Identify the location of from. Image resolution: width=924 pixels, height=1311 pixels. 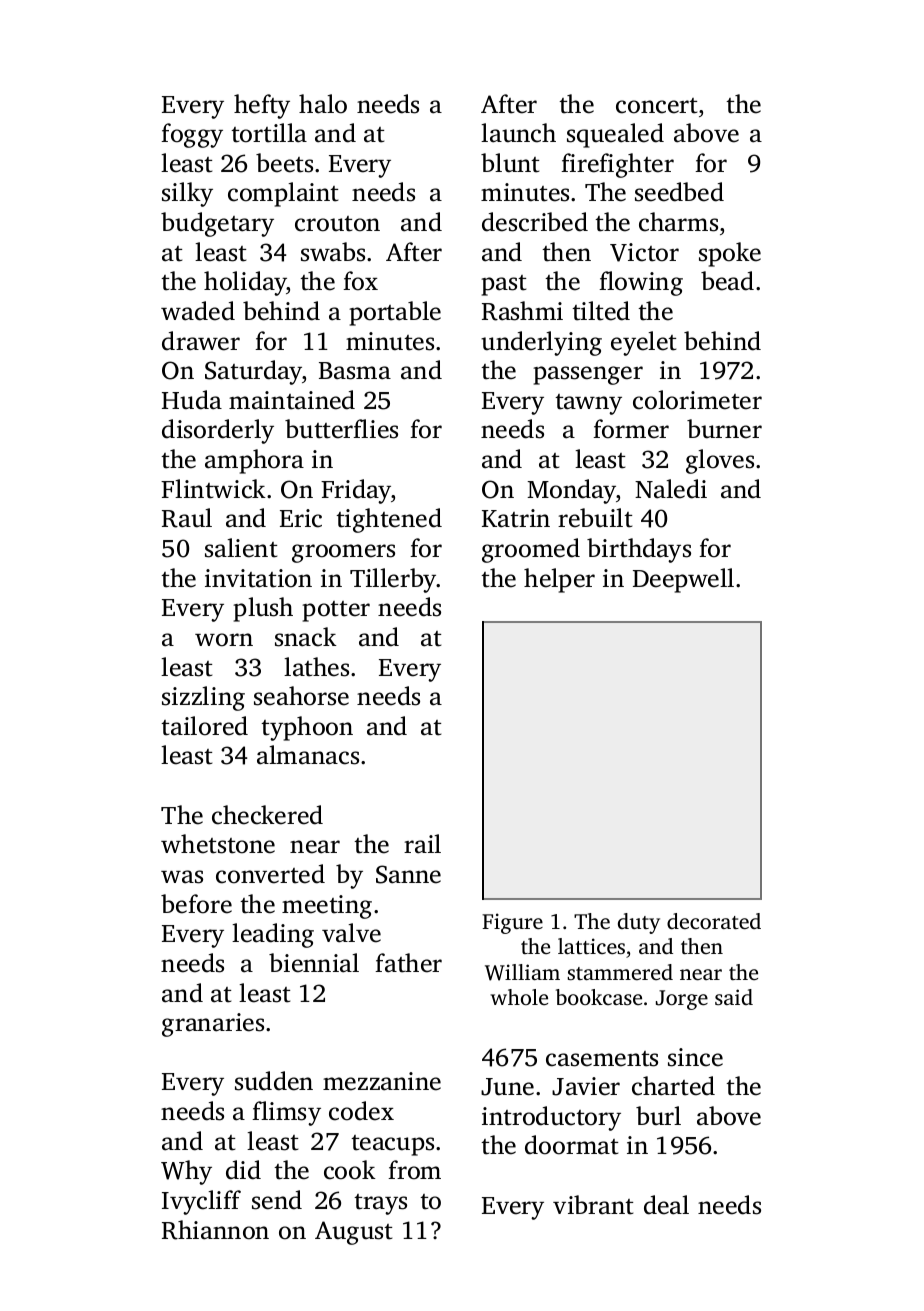
(414, 1170).
